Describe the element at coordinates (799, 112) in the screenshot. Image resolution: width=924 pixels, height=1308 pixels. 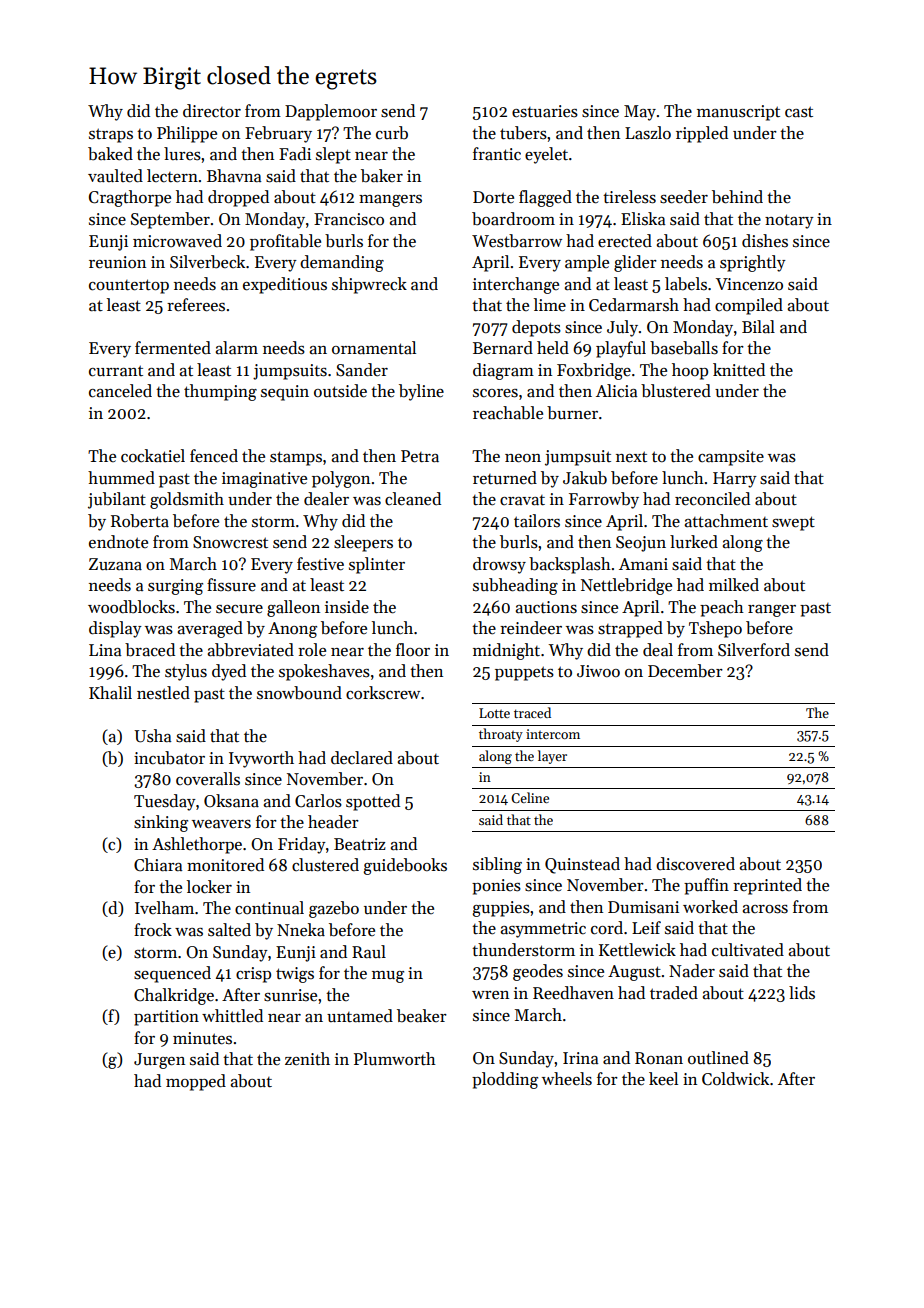
I see `cast` at that location.
